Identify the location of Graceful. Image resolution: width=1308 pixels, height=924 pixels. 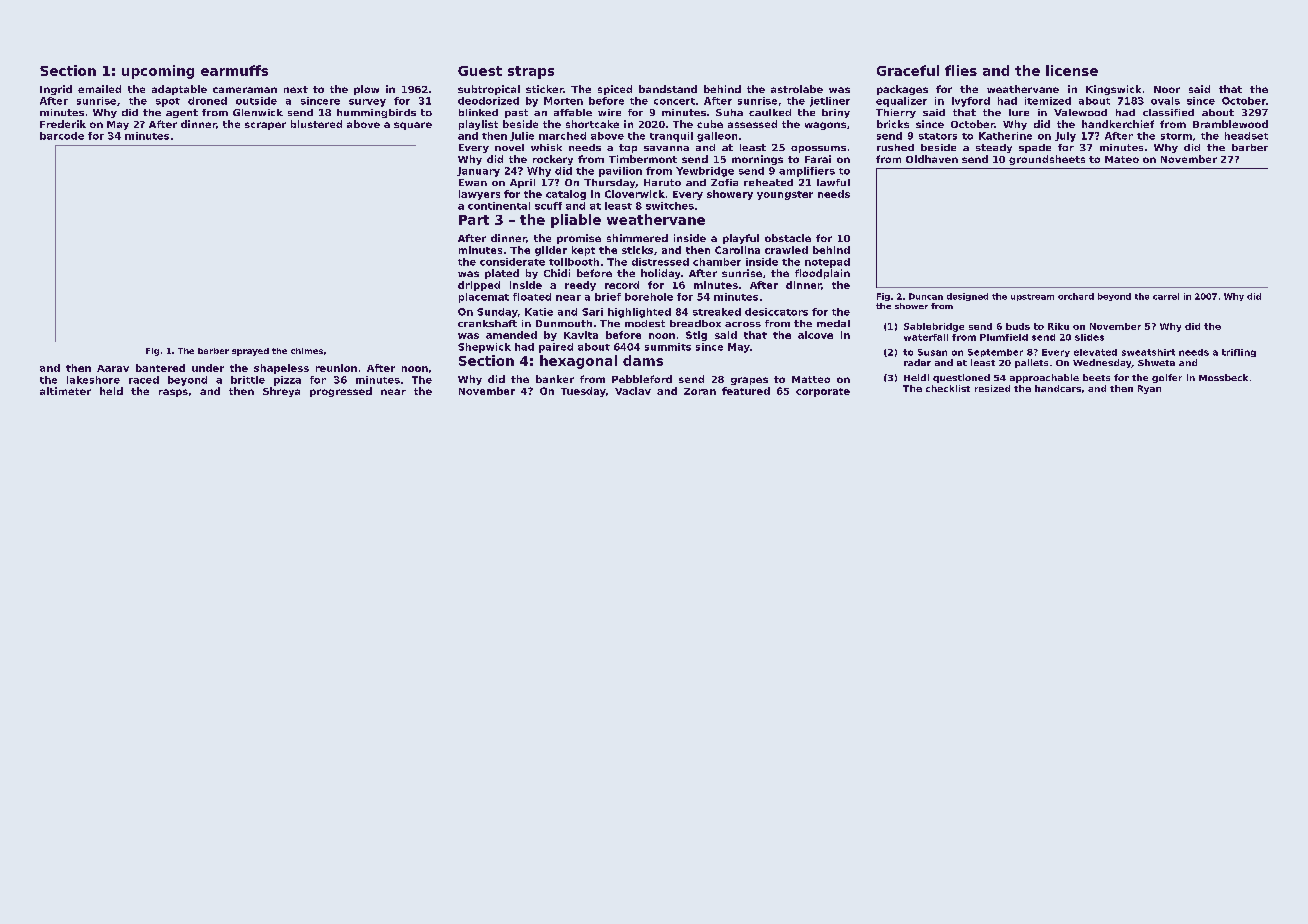
(908, 70).
